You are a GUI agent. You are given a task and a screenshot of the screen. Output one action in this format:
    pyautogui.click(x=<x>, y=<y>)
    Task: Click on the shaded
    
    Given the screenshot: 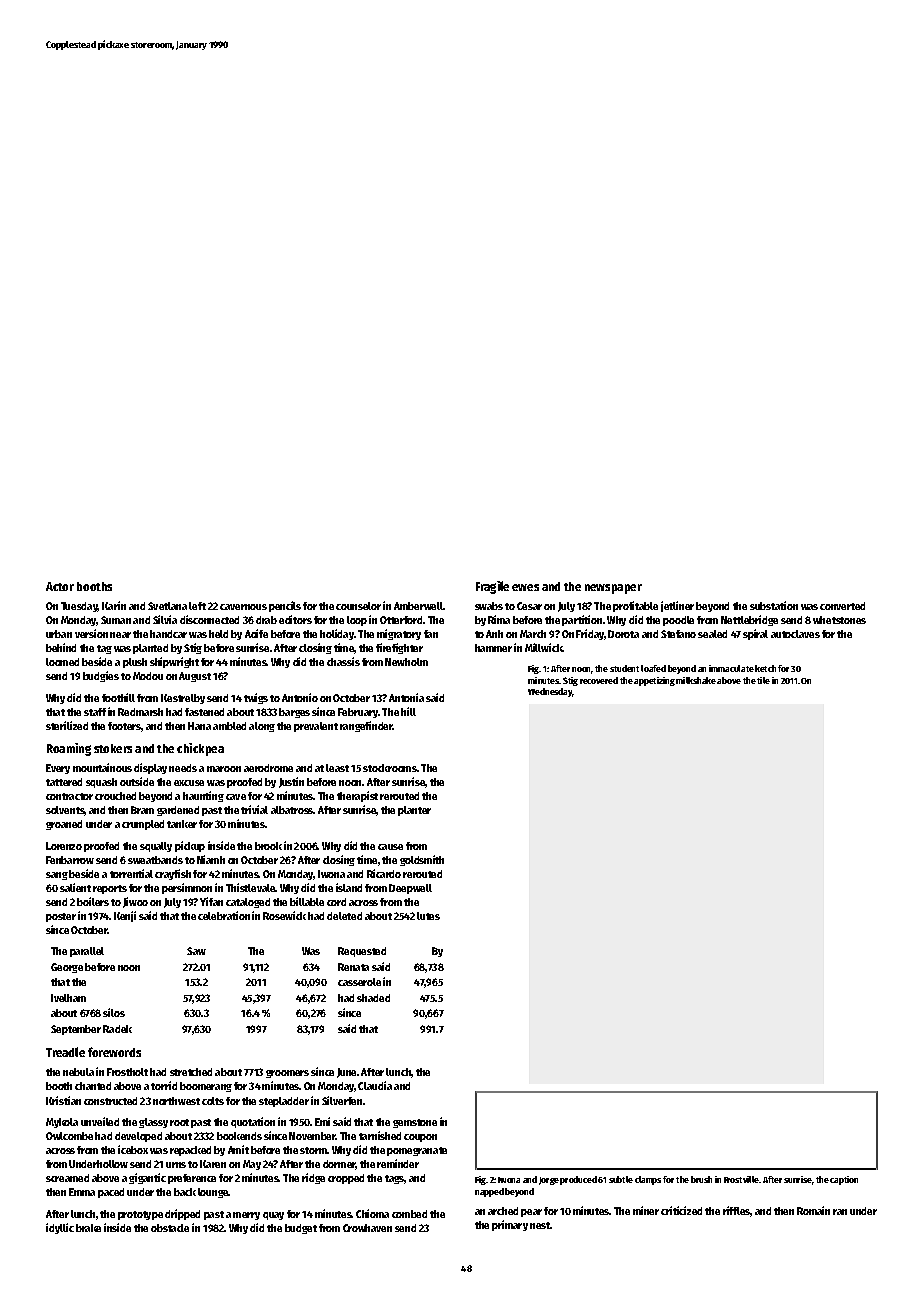 What is the action you would take?
    pyautogui.click(x=373, y=998)
